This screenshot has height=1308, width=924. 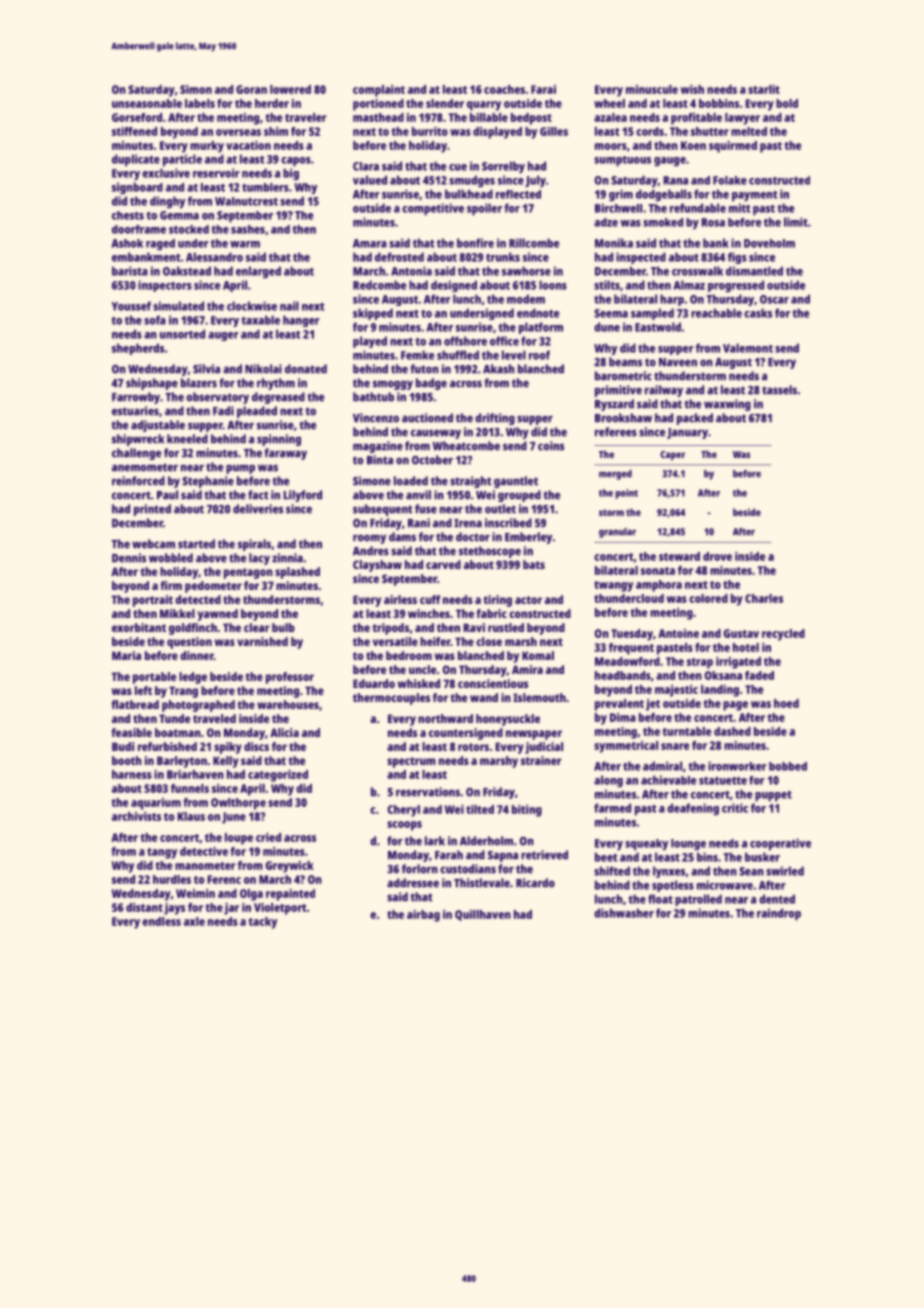 What do you see at coordinates (490, 552) in the screenshot?
I see `stethoscope` at bounding box center [490, 552].
